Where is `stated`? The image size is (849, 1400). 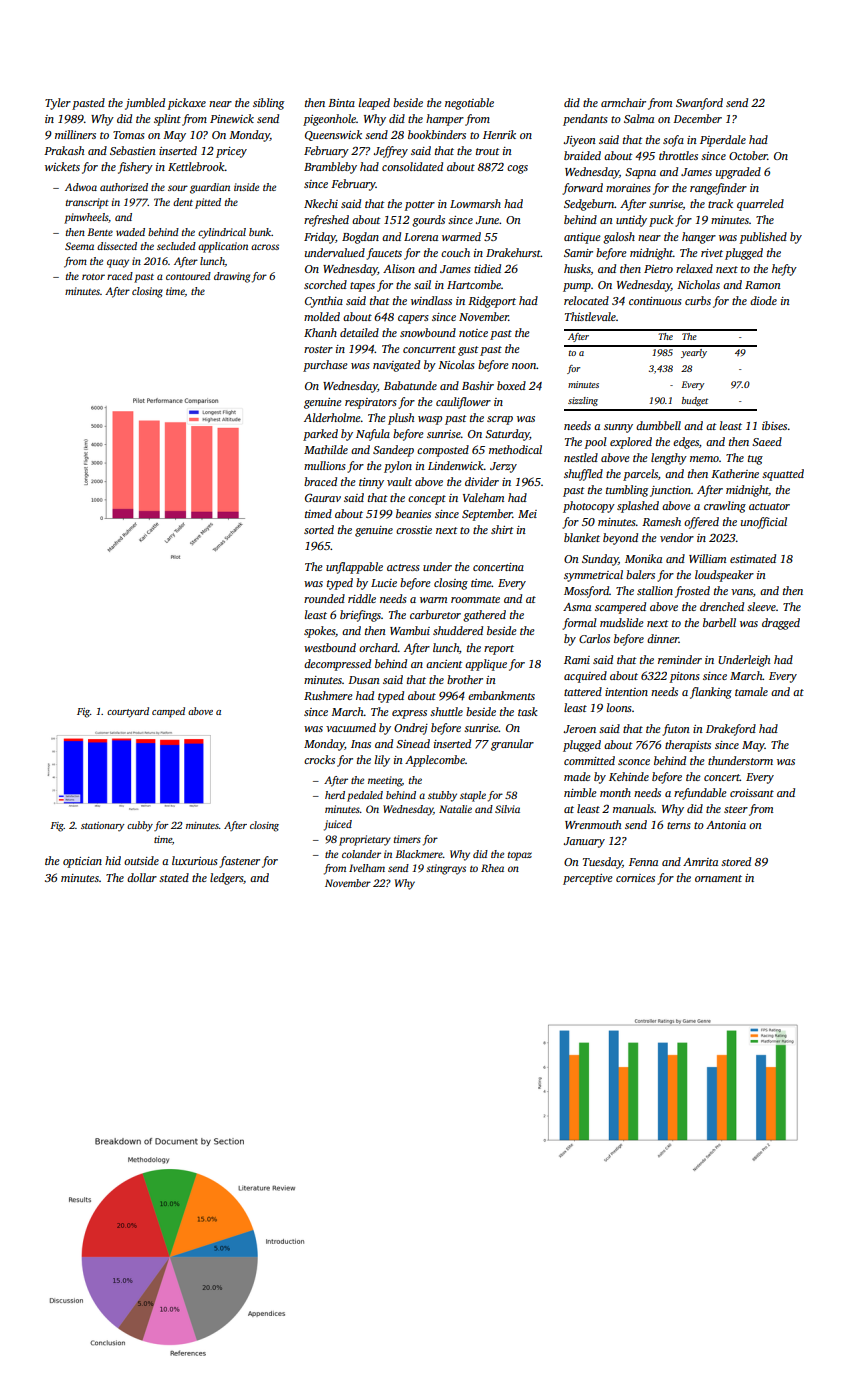 stated is located at coordinates (174, 877).
